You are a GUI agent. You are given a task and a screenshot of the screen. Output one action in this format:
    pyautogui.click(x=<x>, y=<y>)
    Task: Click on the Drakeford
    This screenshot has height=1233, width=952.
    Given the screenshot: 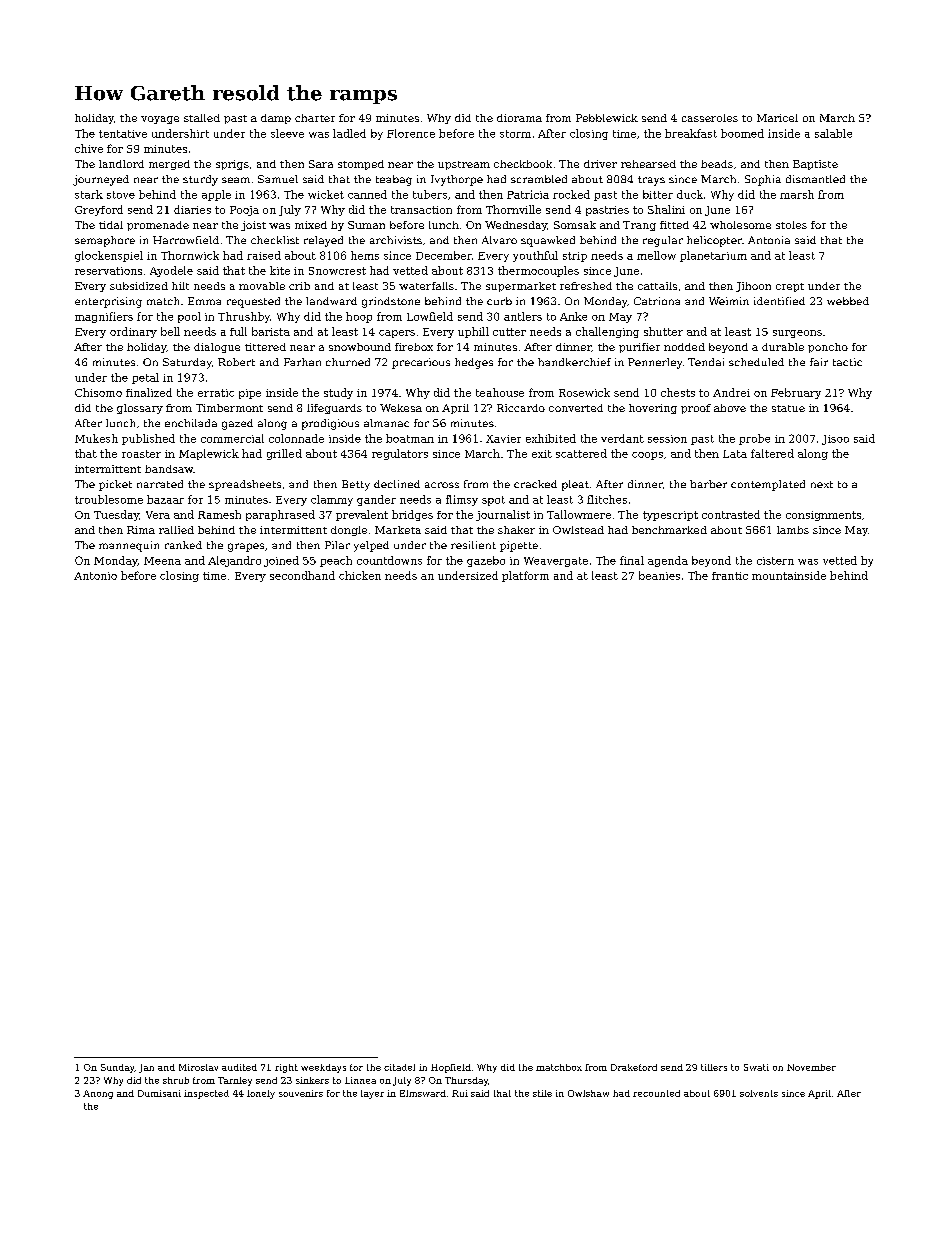 What is the action you would take?
    pyautogui.click(x=634, y=1067)
